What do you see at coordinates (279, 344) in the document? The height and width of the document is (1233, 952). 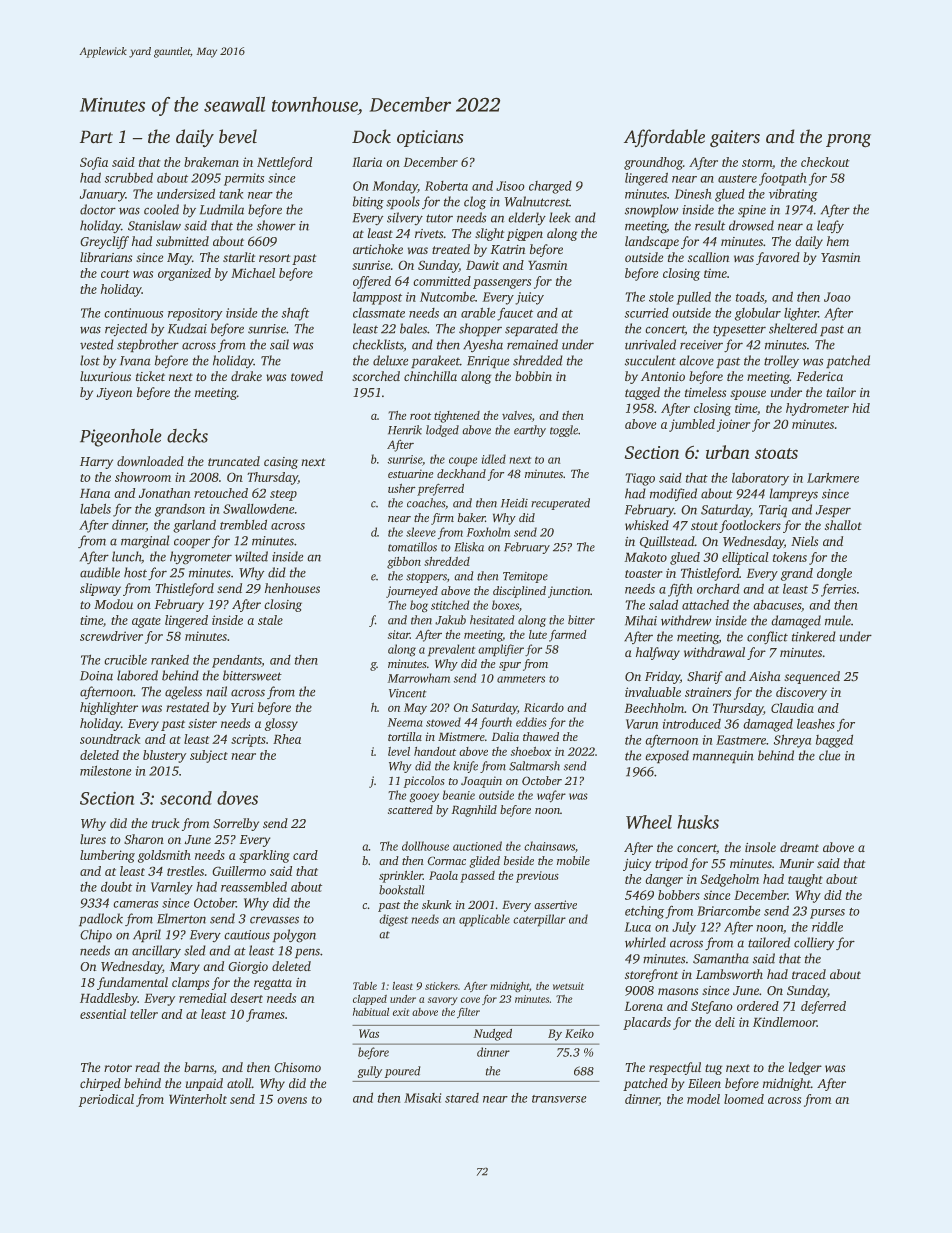 I see `sail` at bounding box center [279, 344].
